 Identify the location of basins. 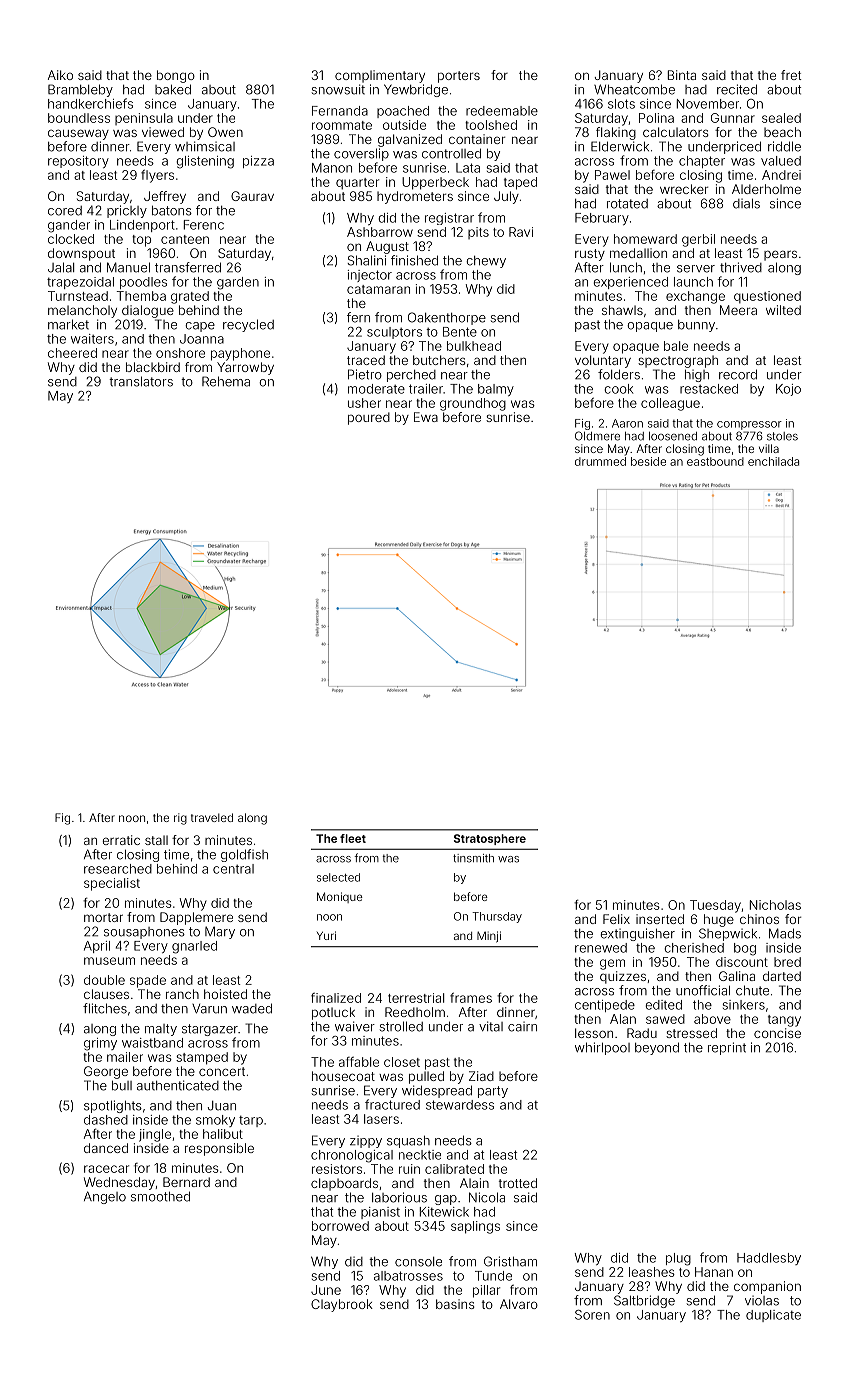
(455, 1304).
